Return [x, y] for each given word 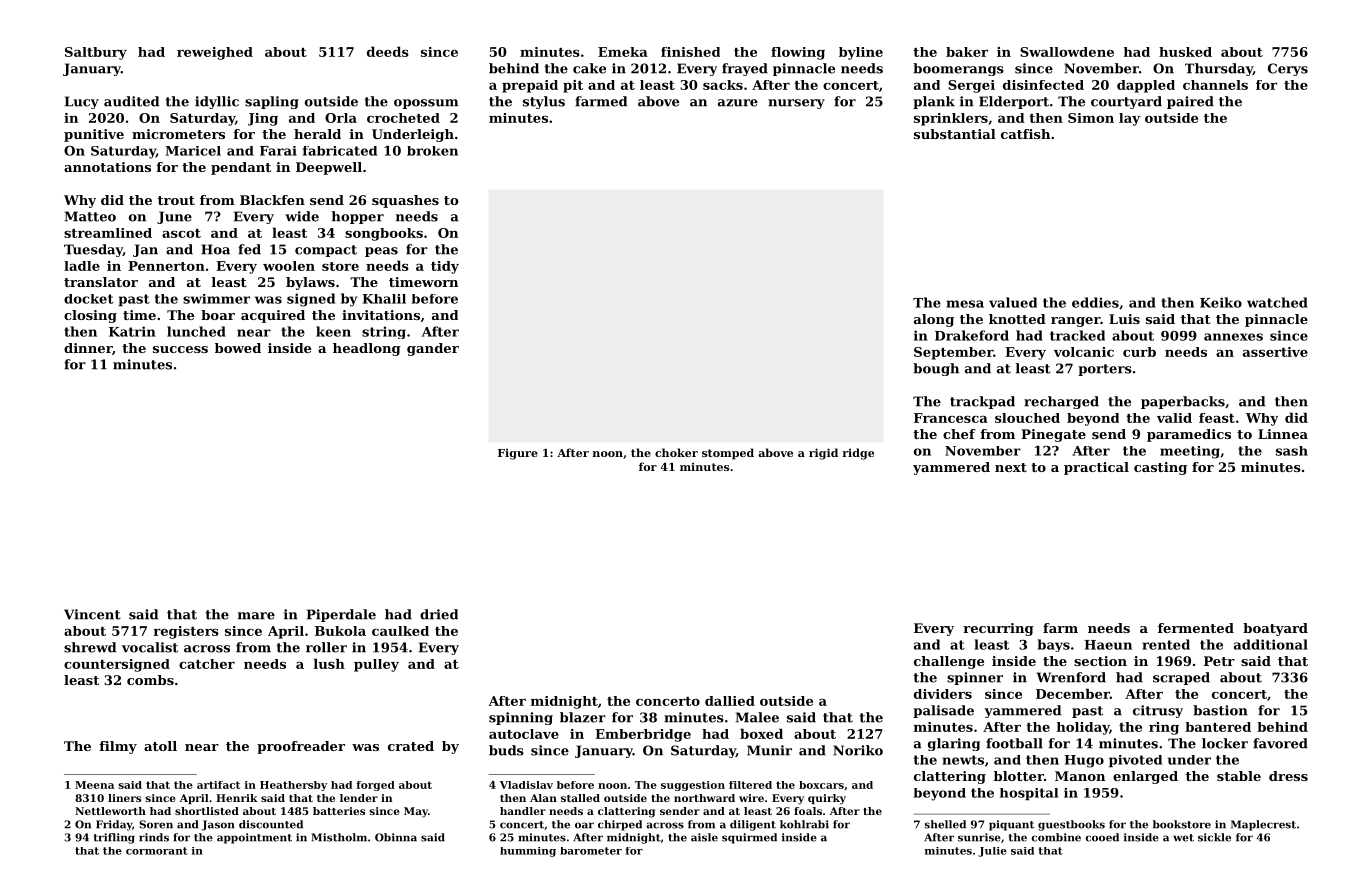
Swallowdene [1067, 52]
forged [375, 786]
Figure [518, 454]
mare [256, 616]
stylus [544, 102]
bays [1054, 645]
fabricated [340, 151]
